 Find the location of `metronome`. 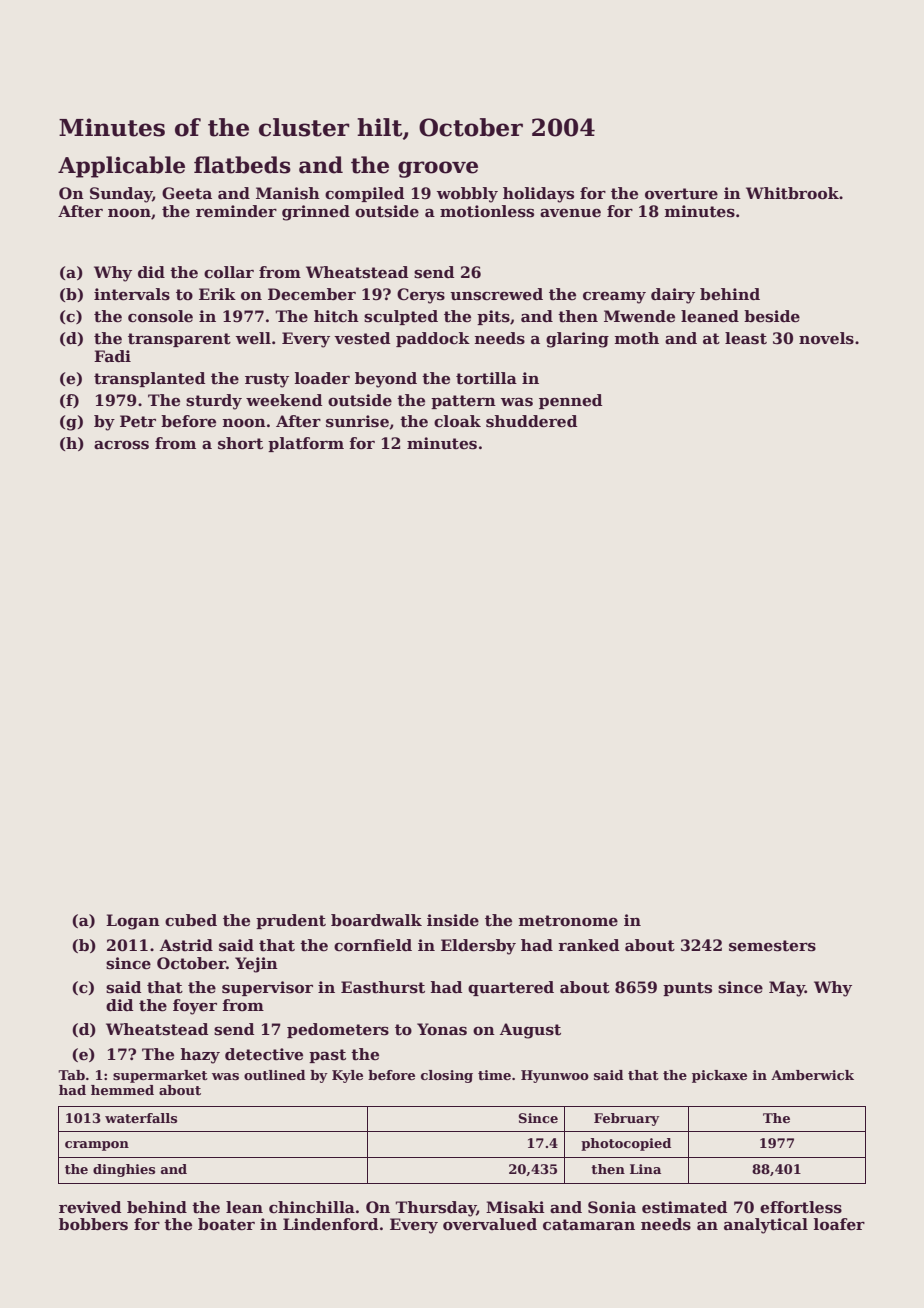

metronome is located at coordinates (568, 921).
